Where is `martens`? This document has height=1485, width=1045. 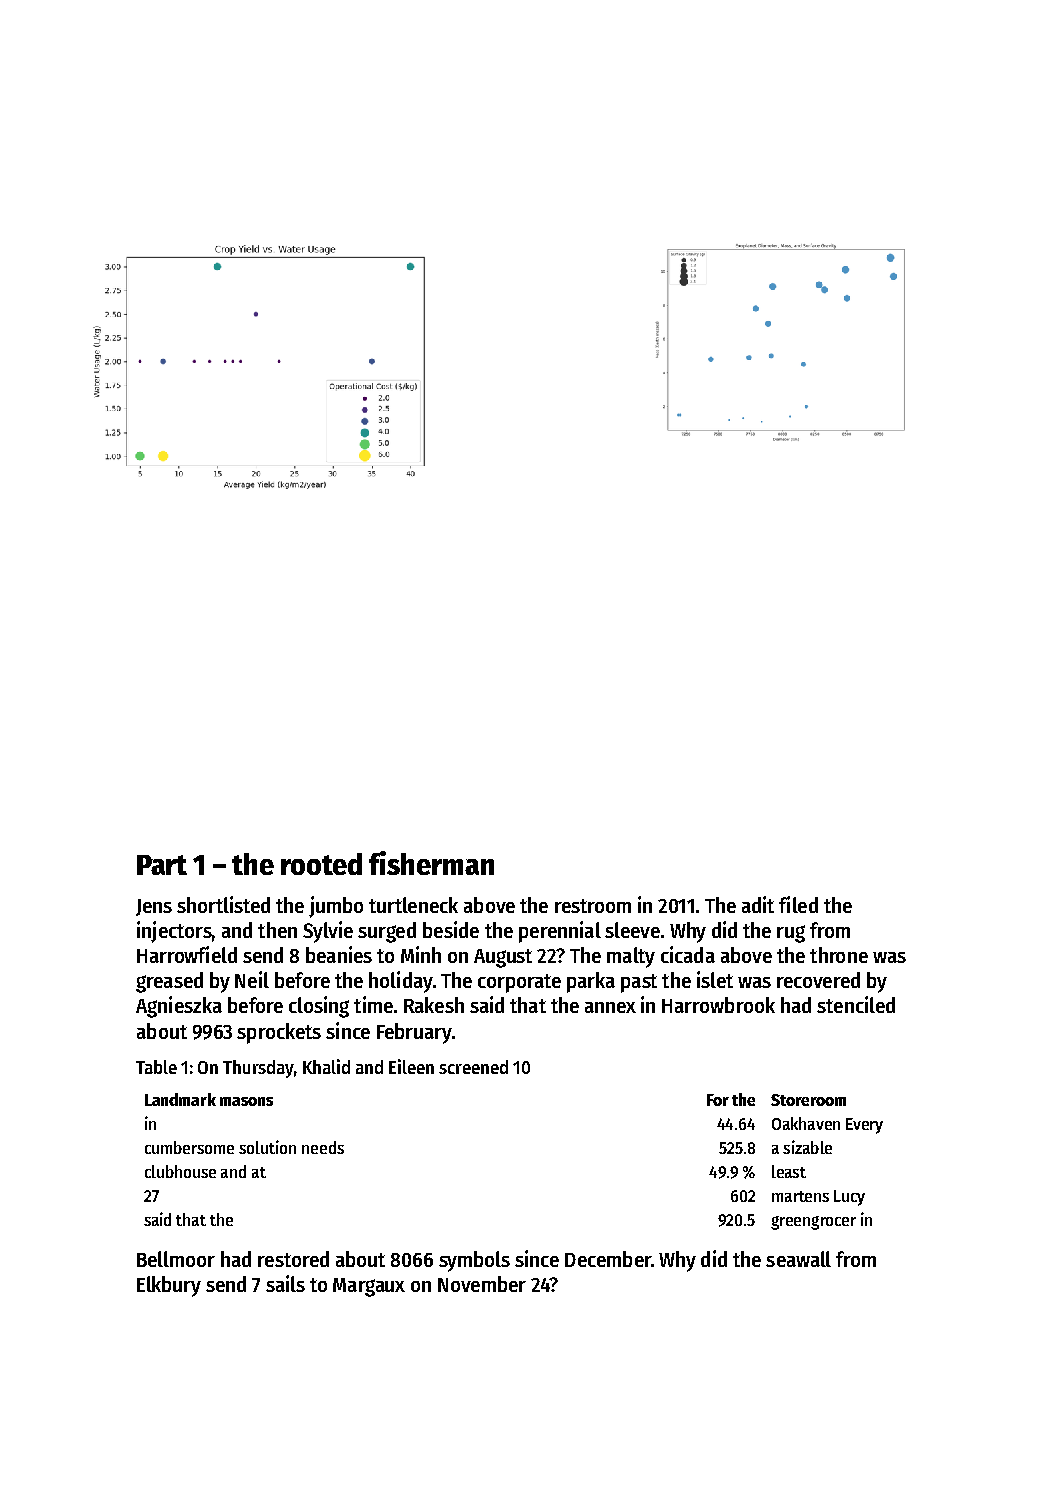 martens is located at coordinates (800, 1196).
